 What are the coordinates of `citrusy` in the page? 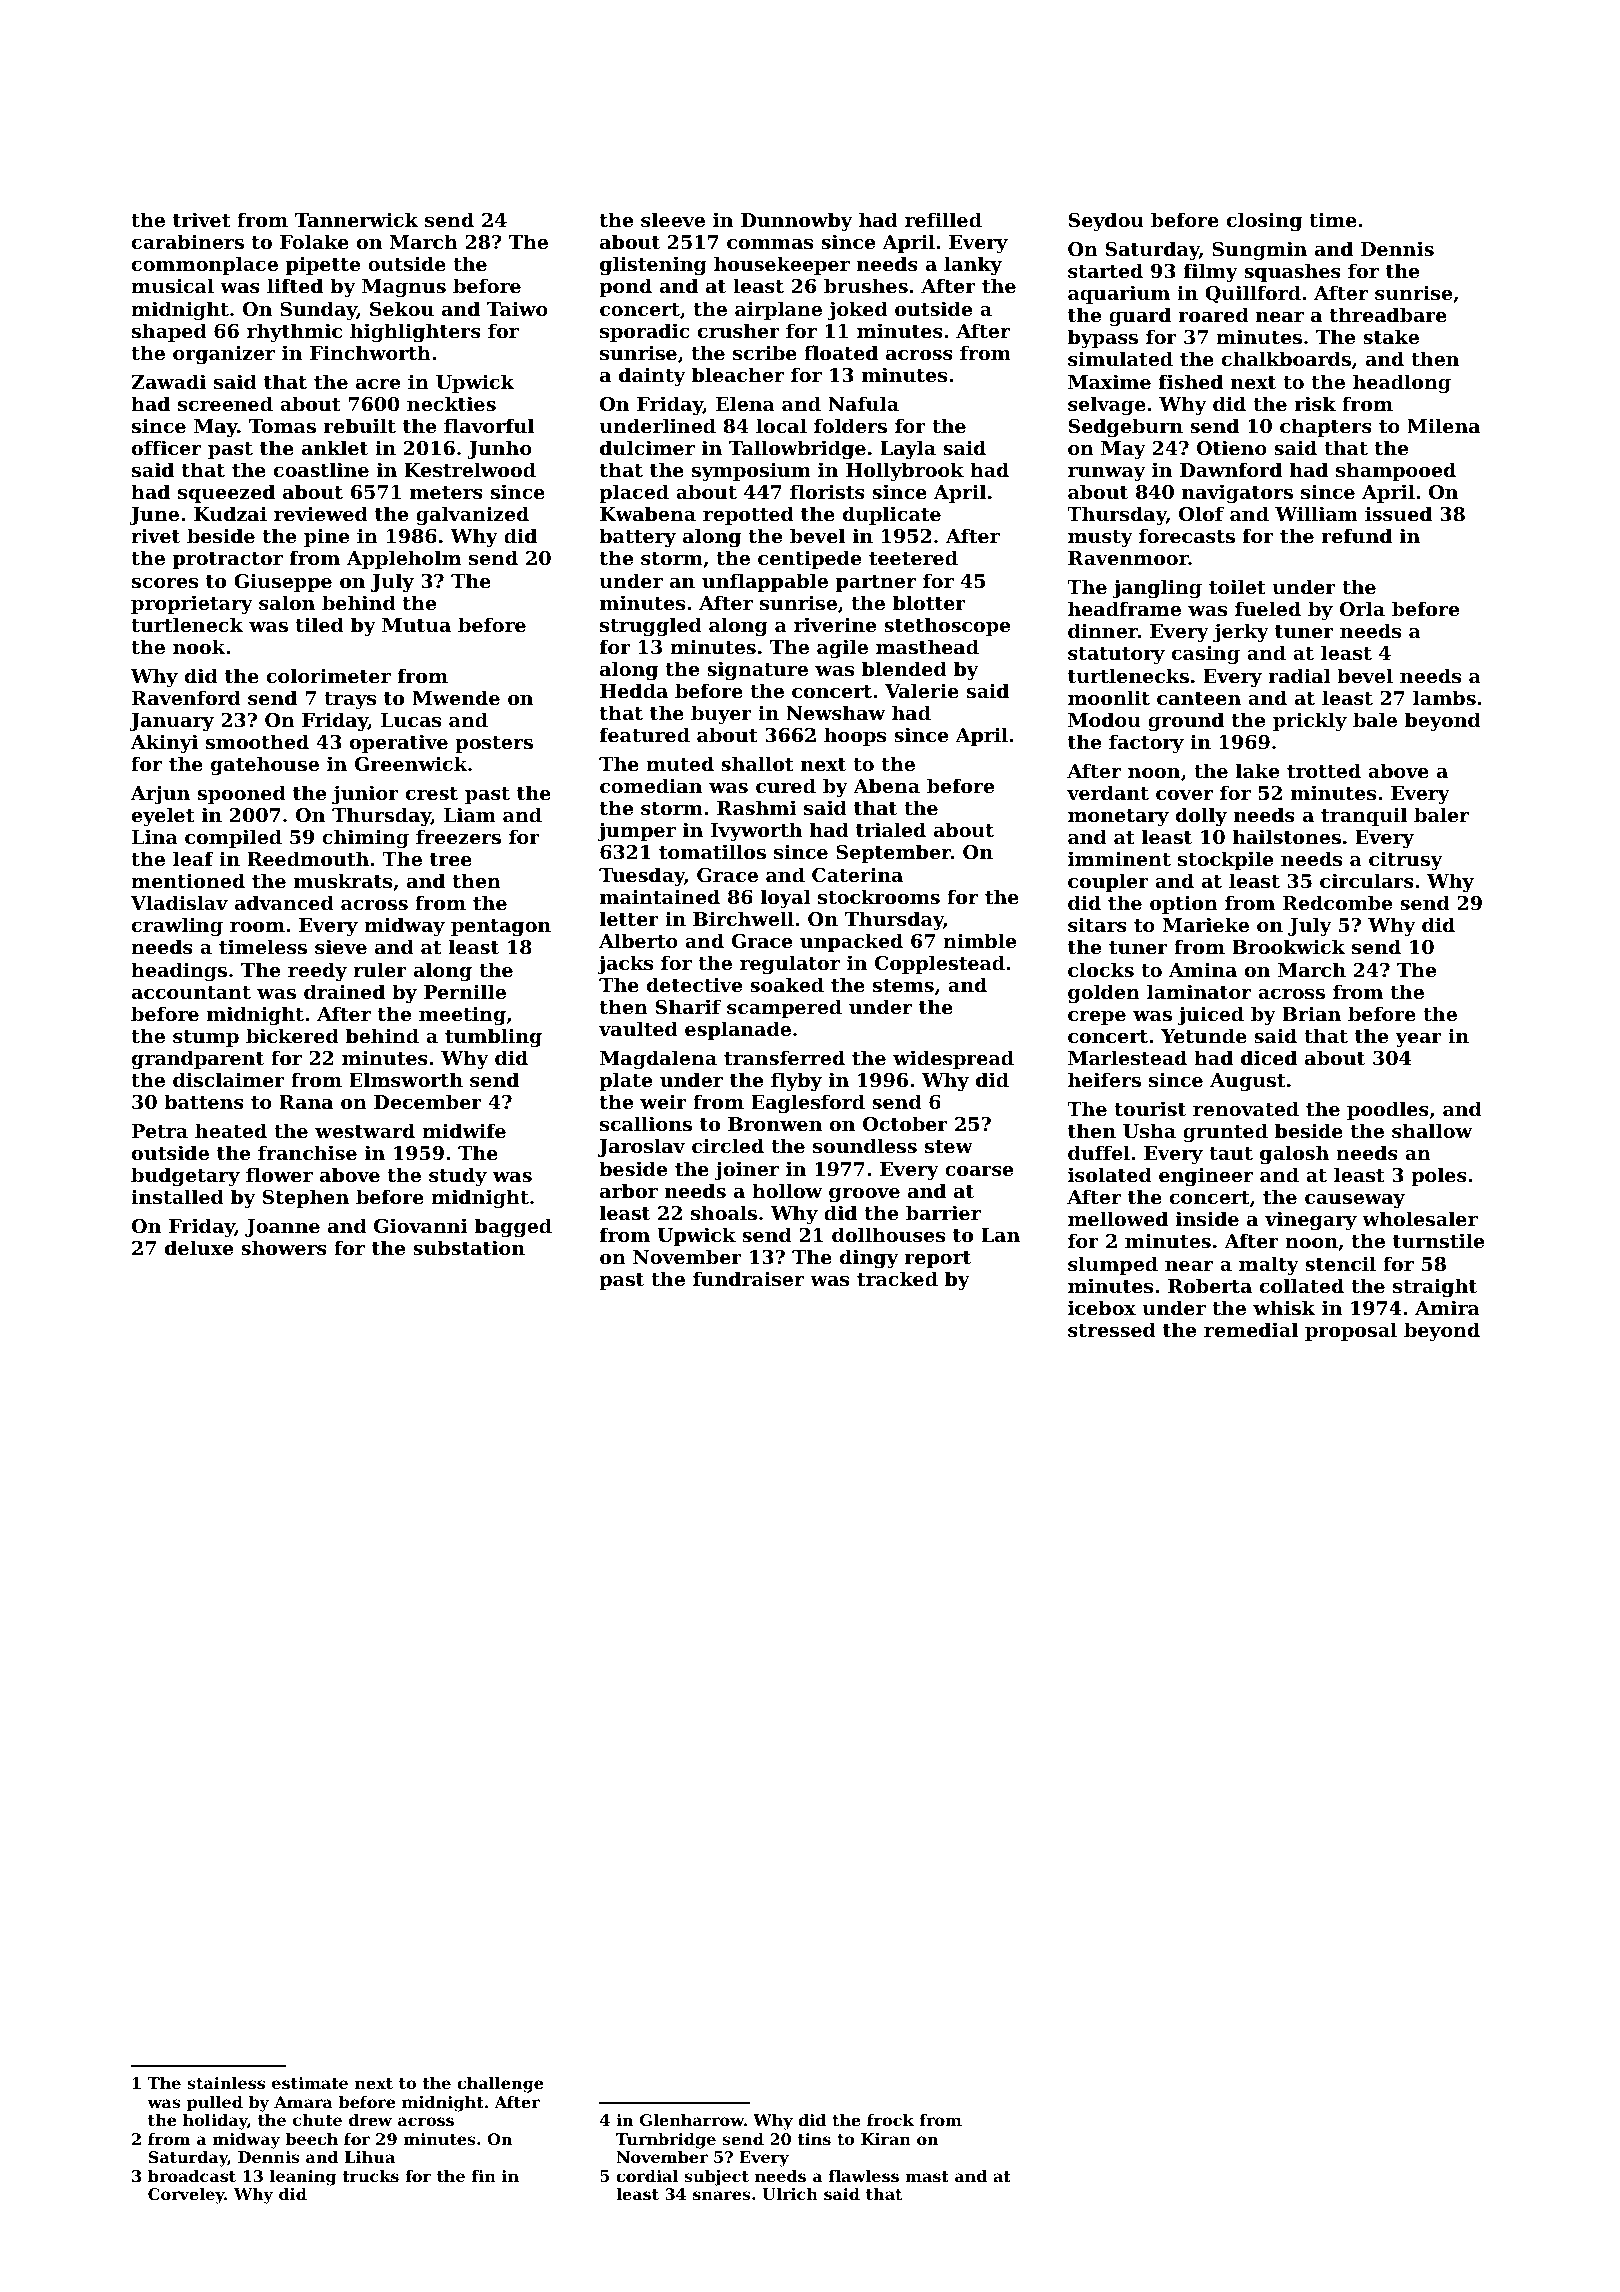 It's located at (1406, 860).
